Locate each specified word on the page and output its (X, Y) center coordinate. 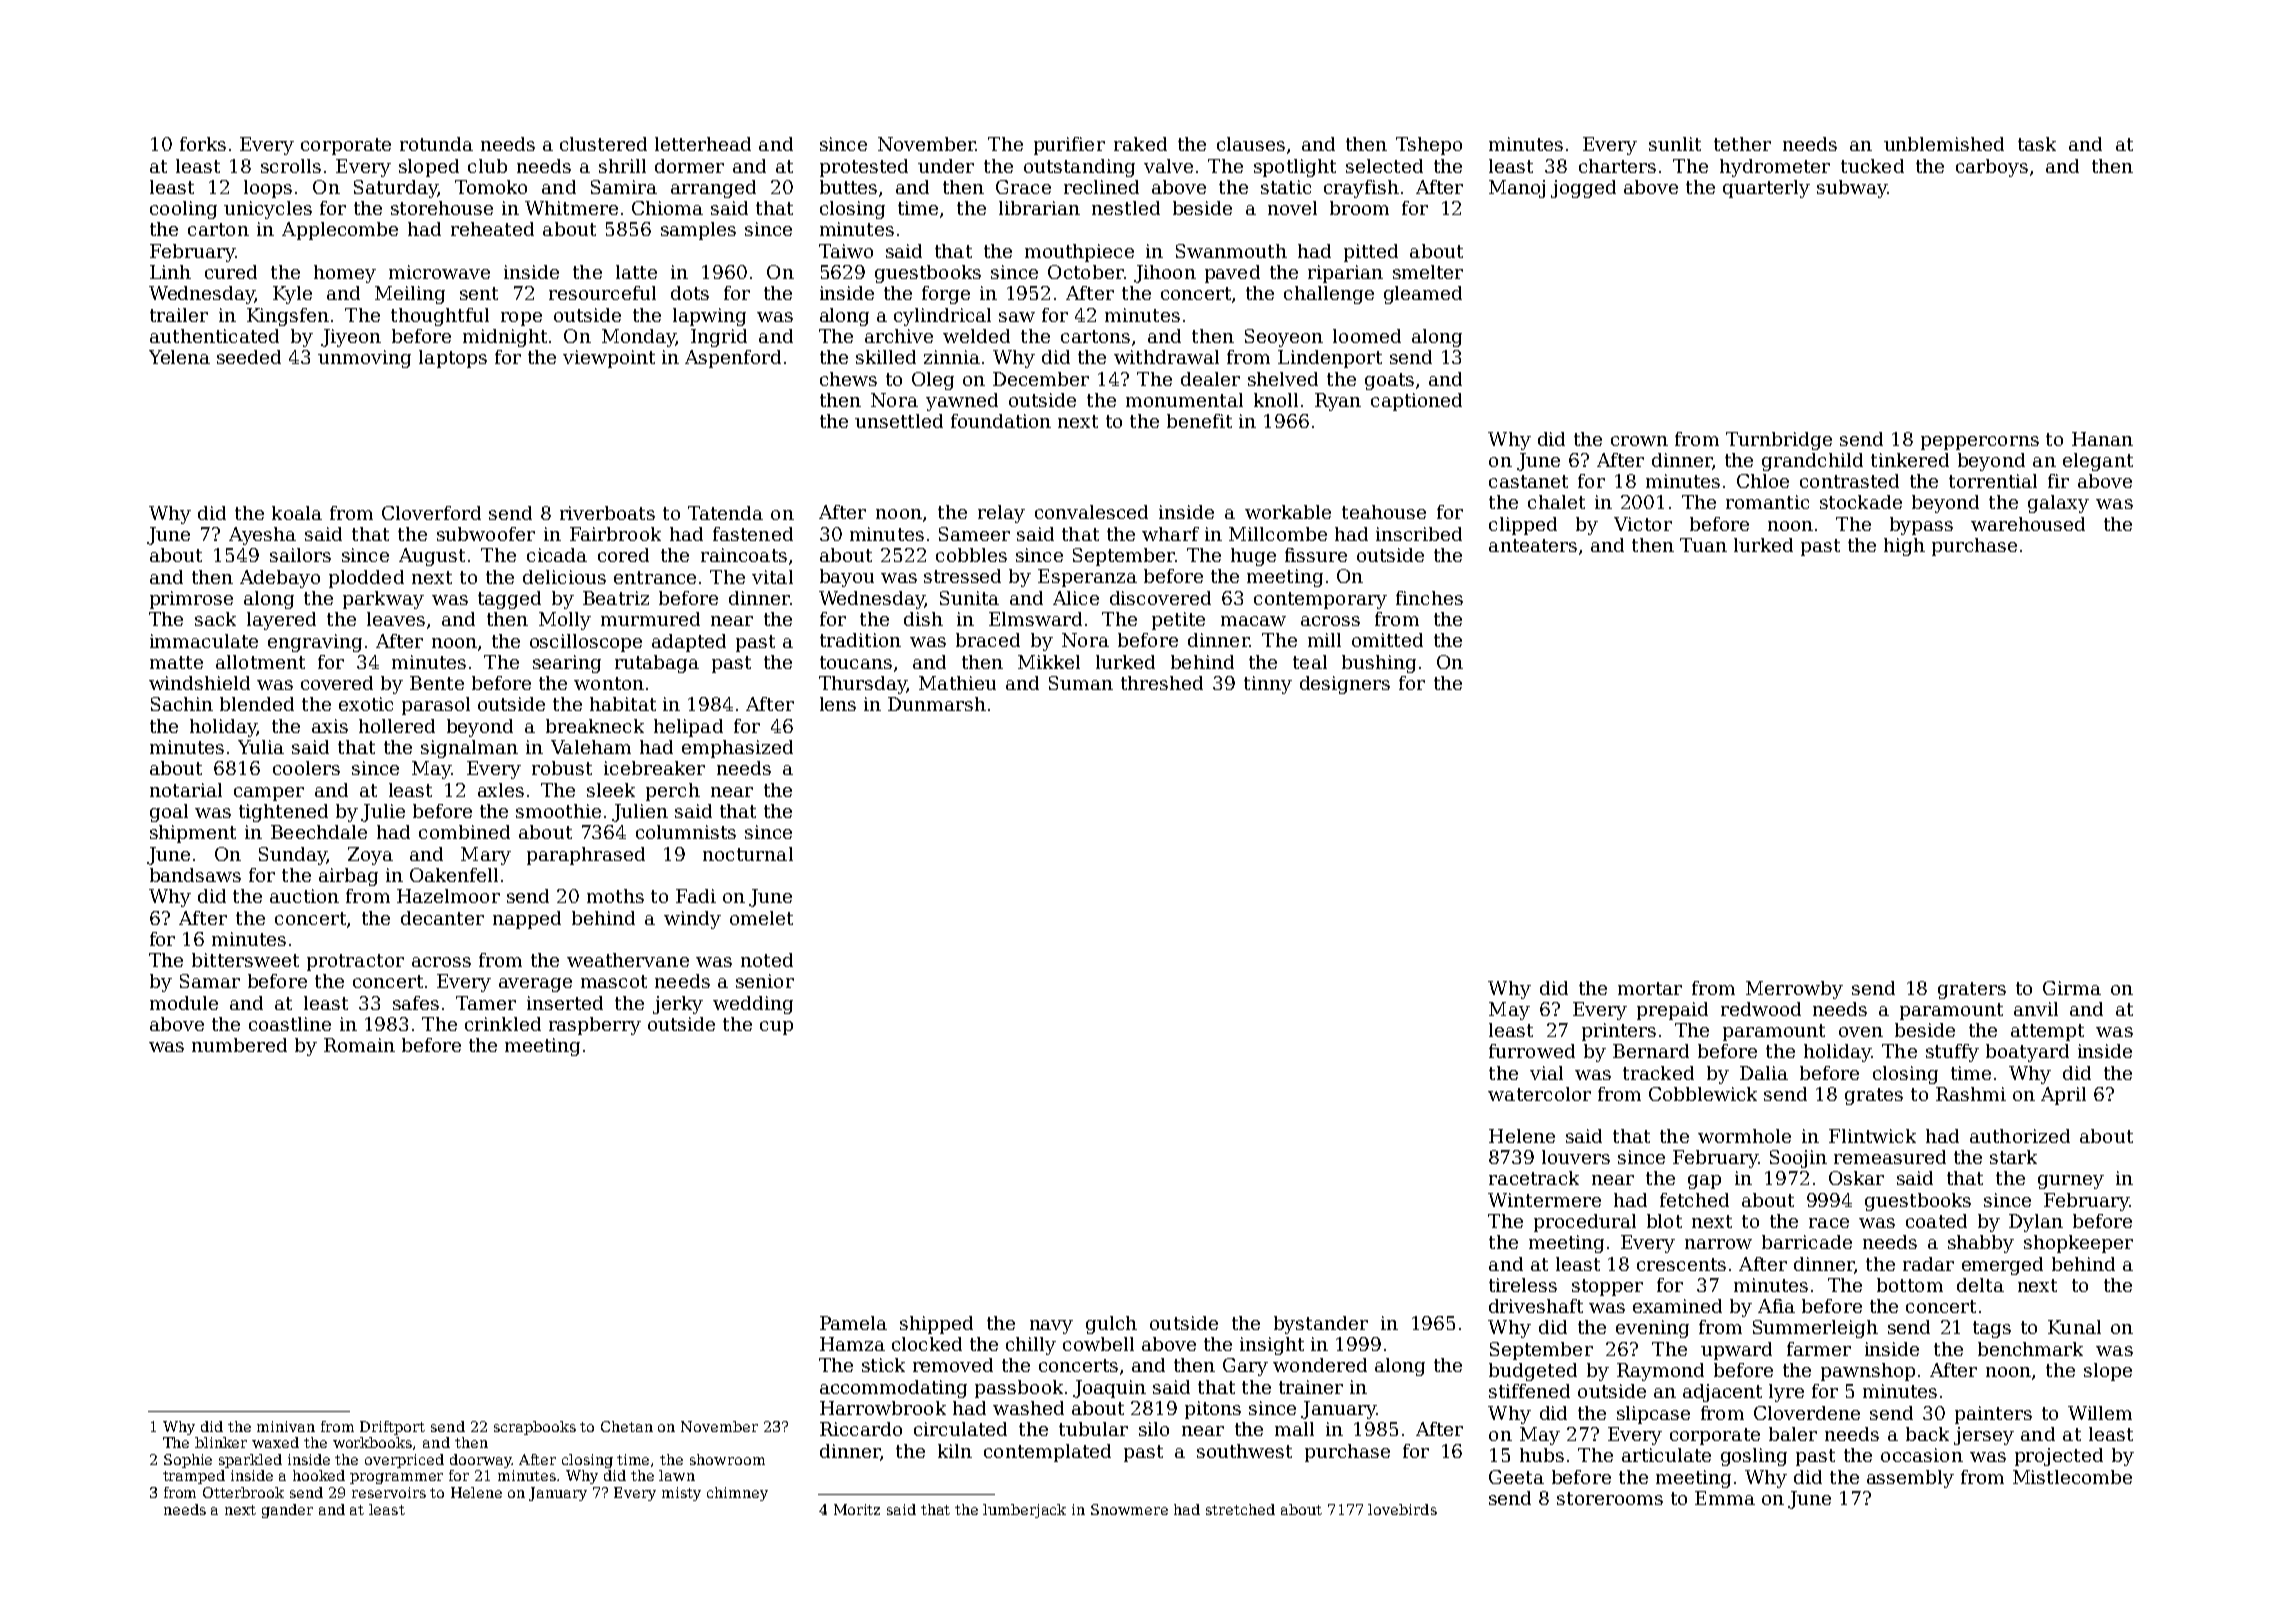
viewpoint (609, 359)
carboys (1992, 168)
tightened (283, 813)
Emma (1725, 1498)
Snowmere (1129, 1509)
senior (765, 981)
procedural (1585, 1223)
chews (848, 379)
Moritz (857, 1509)
